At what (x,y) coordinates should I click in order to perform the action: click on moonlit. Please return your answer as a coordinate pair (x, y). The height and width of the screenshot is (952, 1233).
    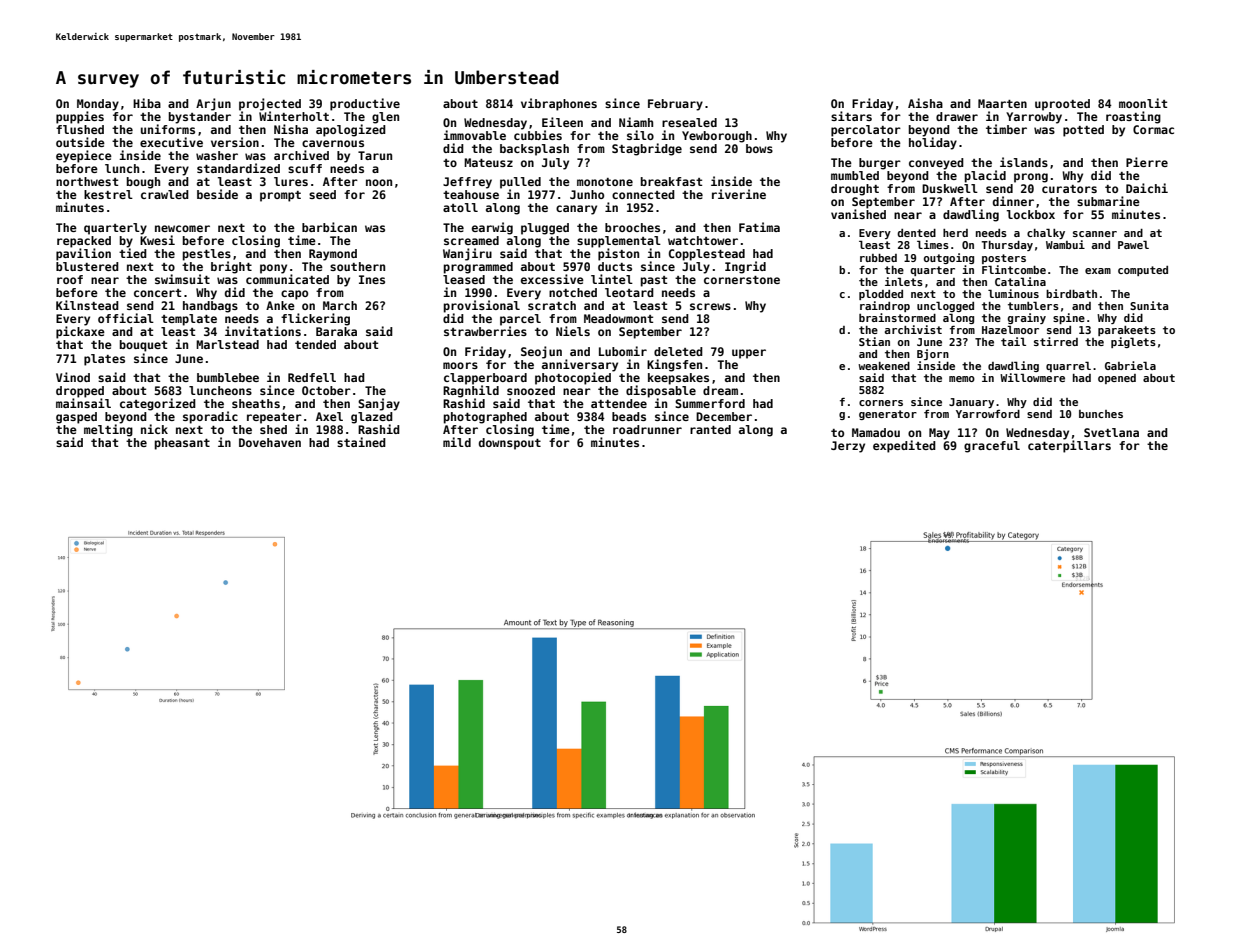
    Looking at the image, I should click on (1143, 103).
